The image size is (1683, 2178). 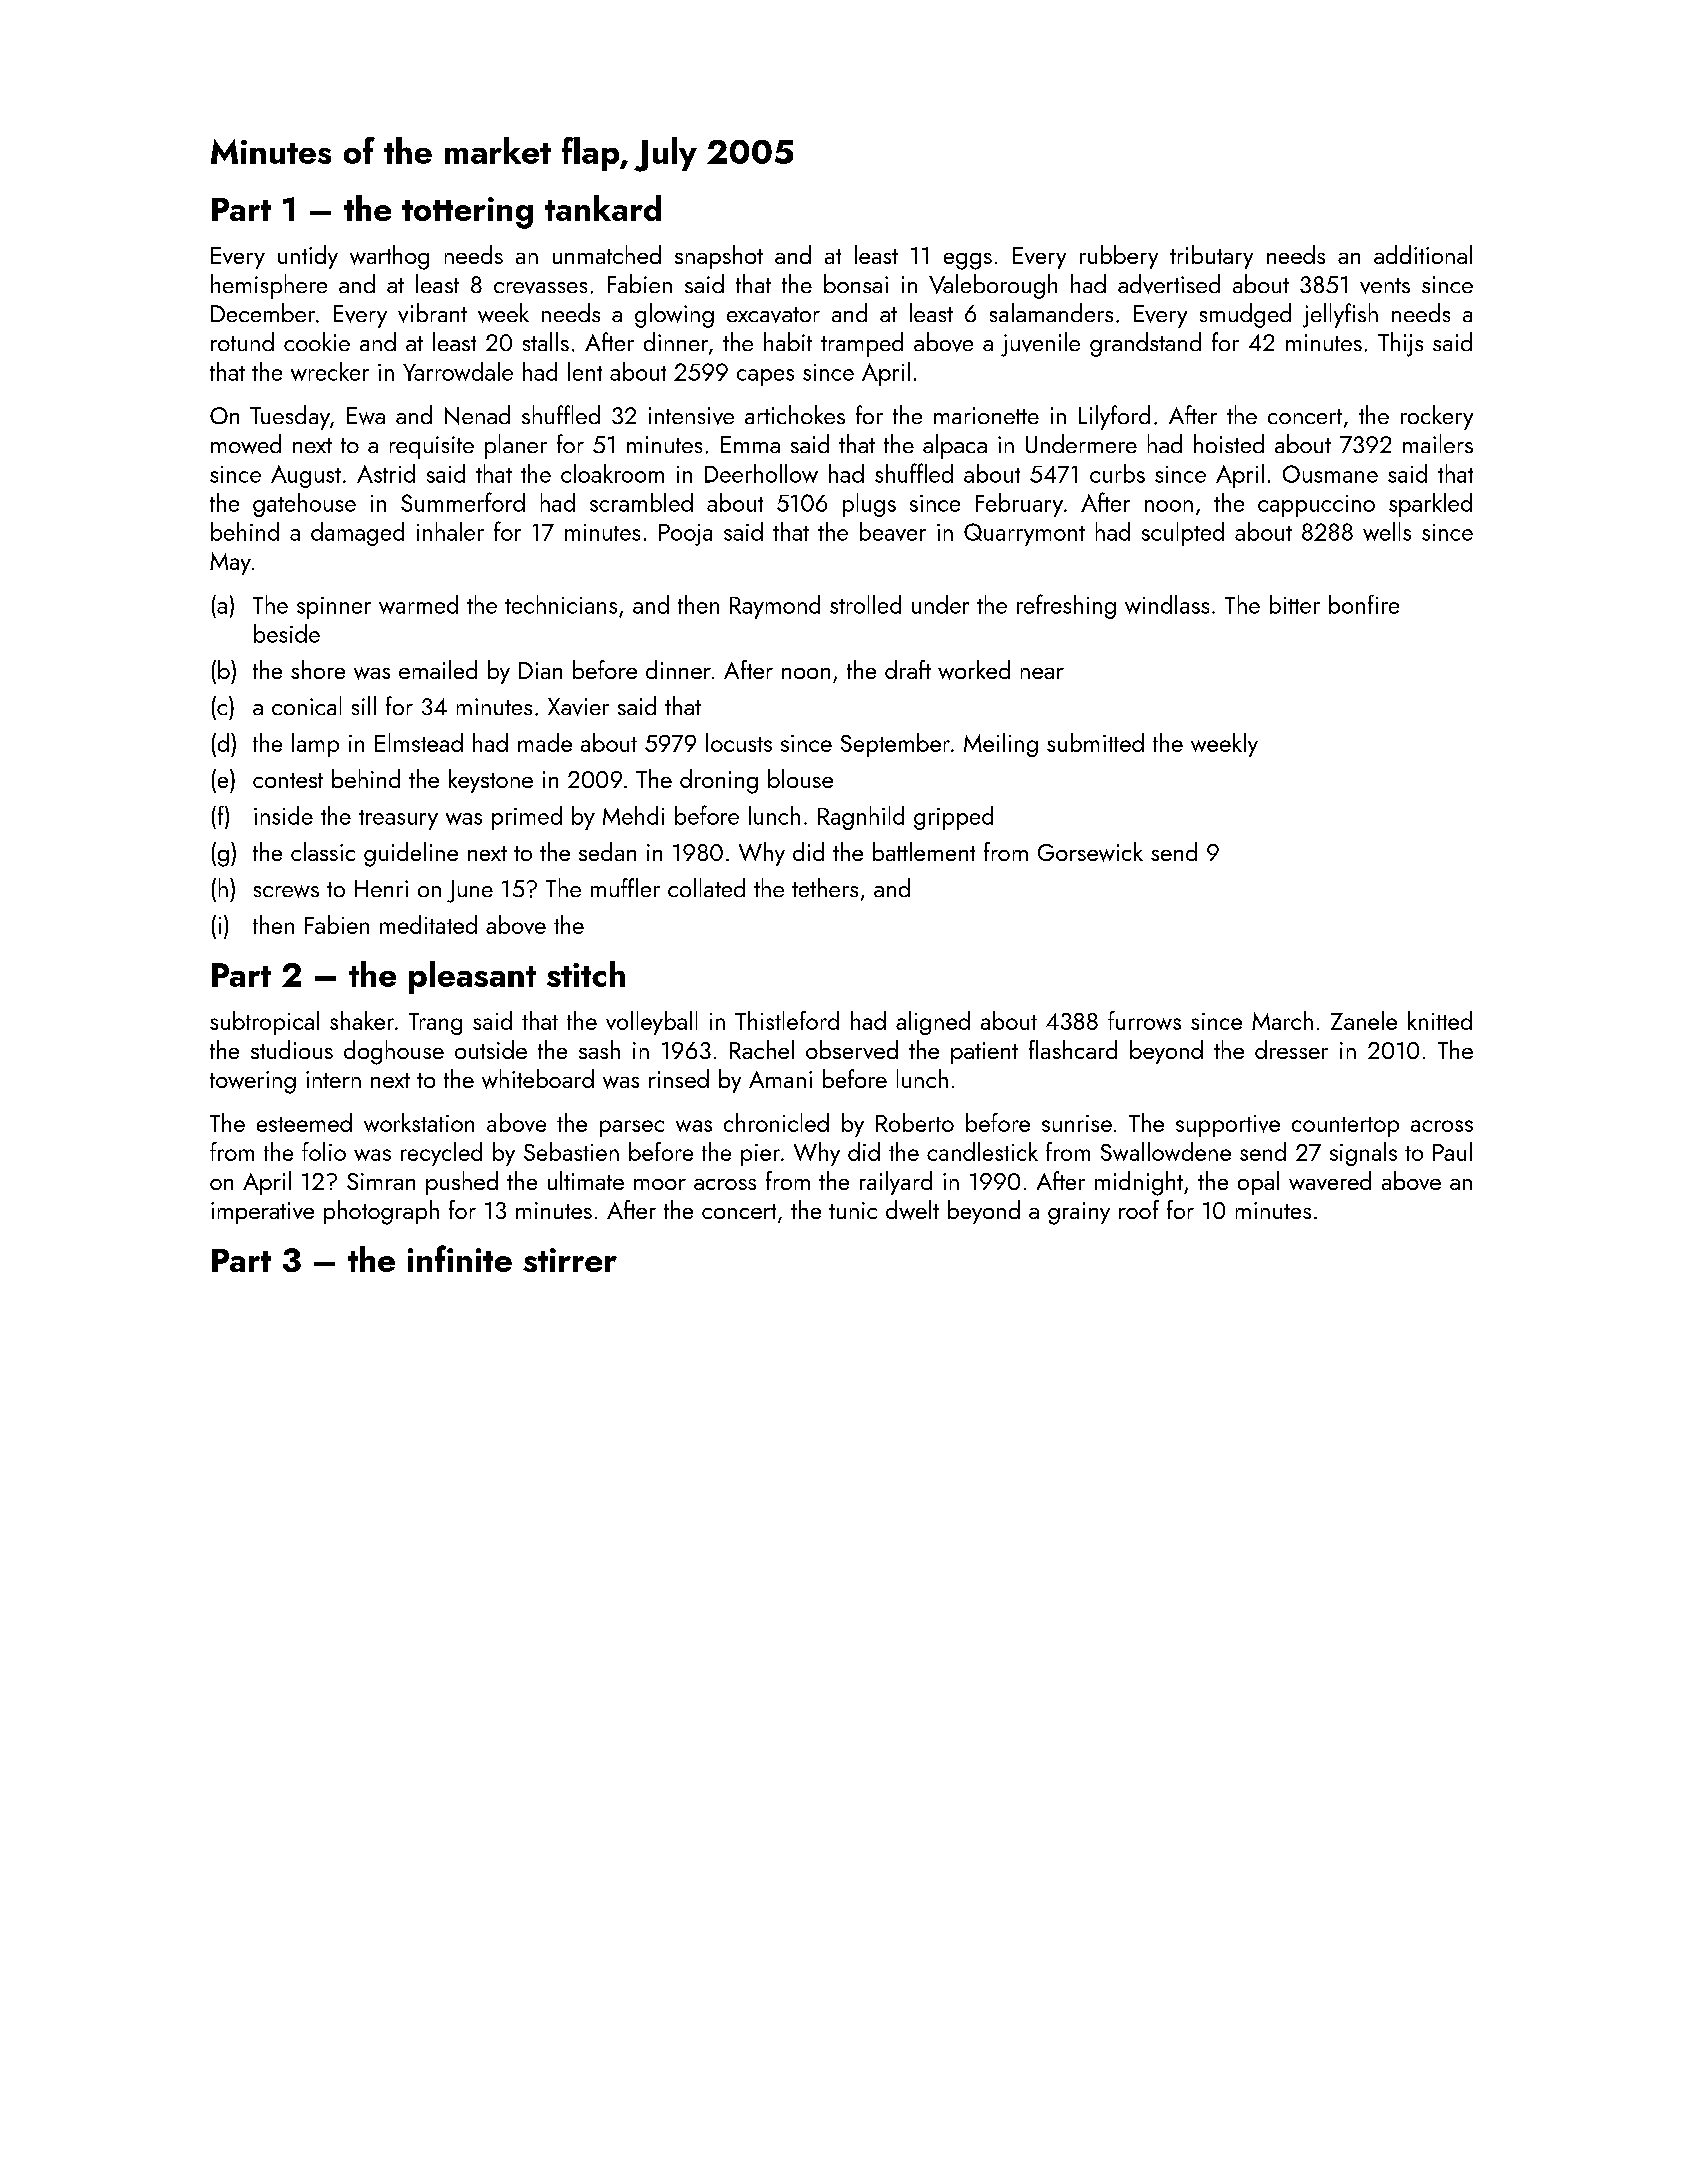 What do you see at coordinates (287, 633) in the screenshot?
I see `beside` at bounding box center [287, 633].
